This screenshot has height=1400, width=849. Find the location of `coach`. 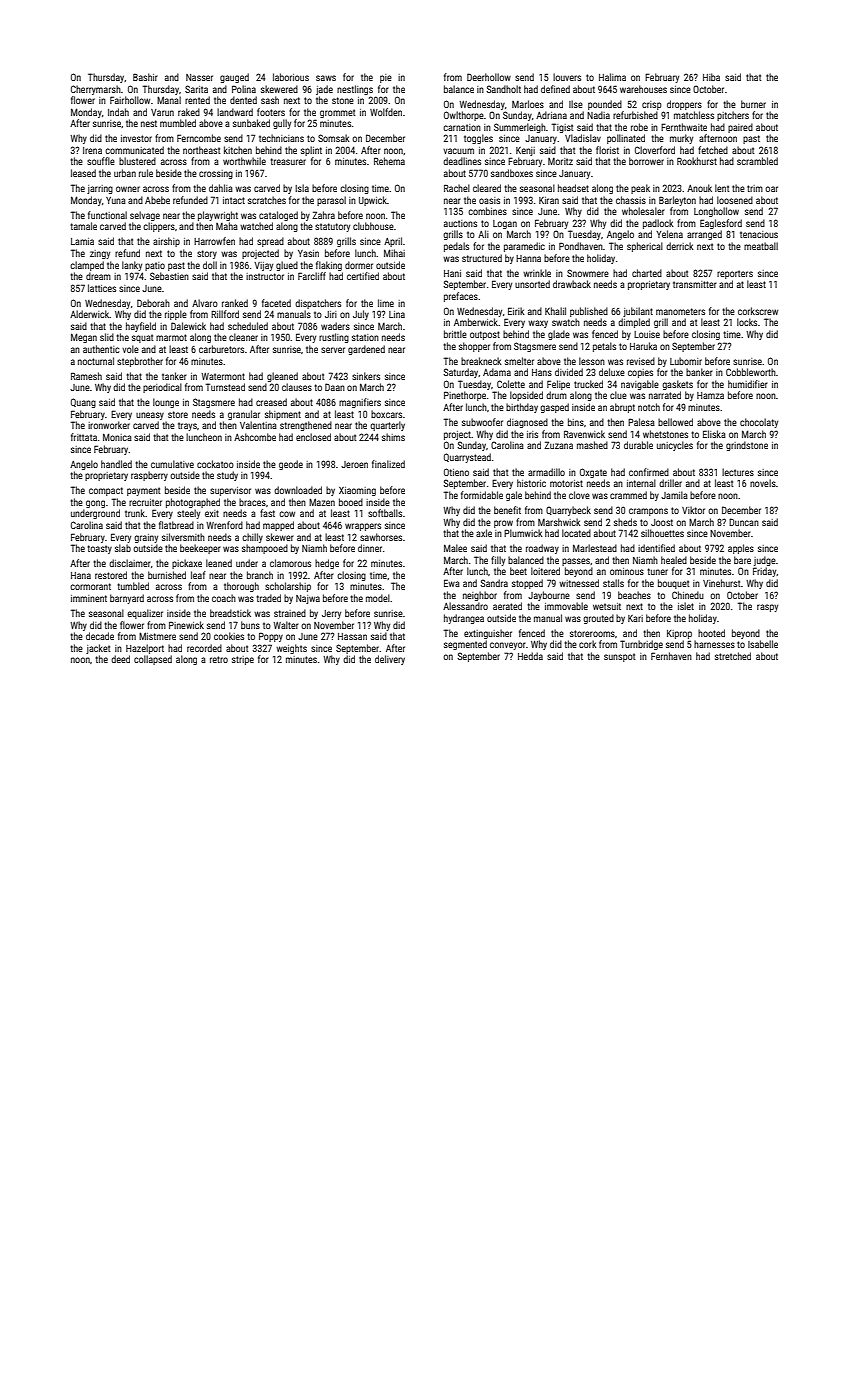

coach is located at coordinates (224, 598).
